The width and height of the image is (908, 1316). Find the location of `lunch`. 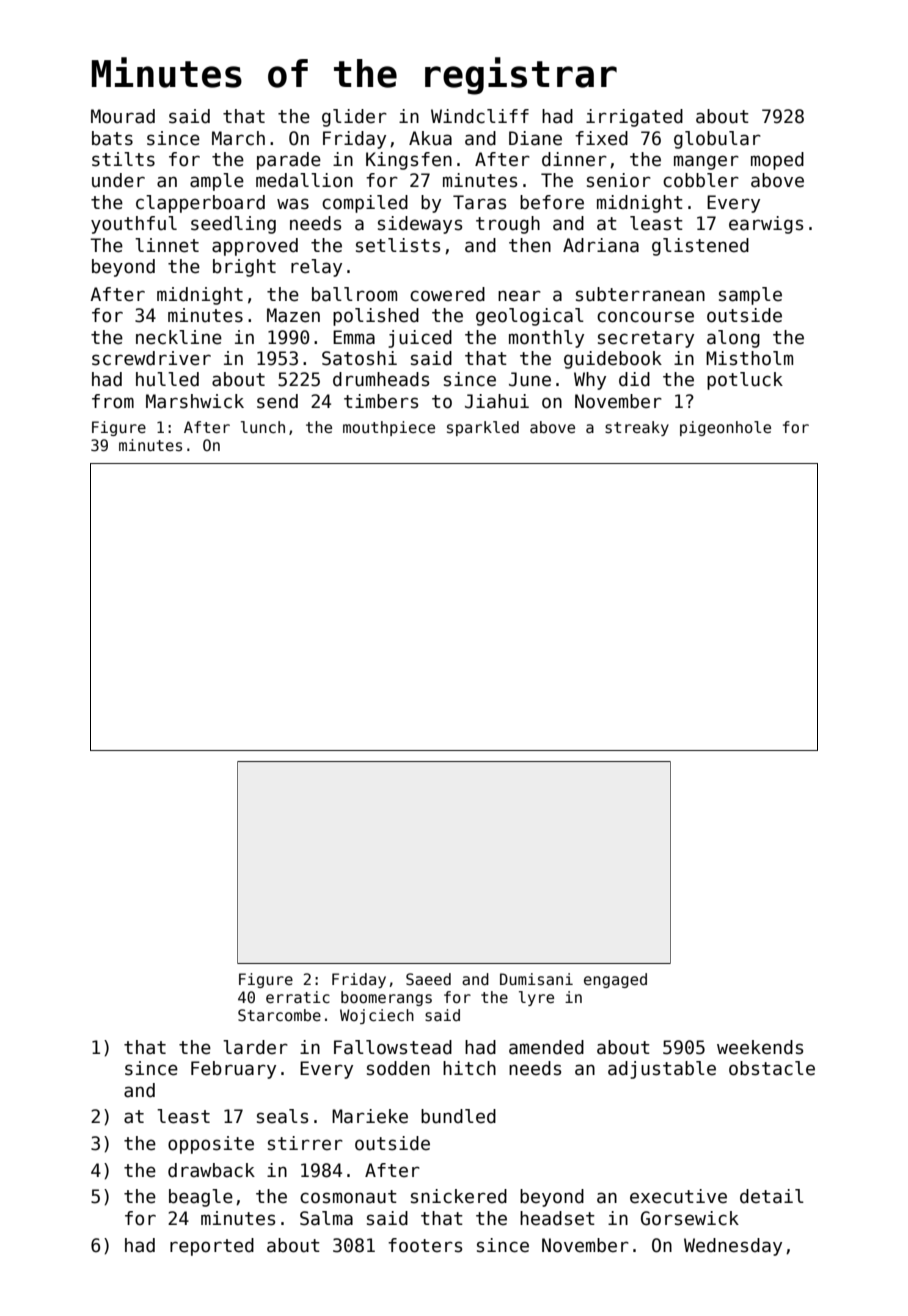

lunch is located at coordinates (263, 427).
